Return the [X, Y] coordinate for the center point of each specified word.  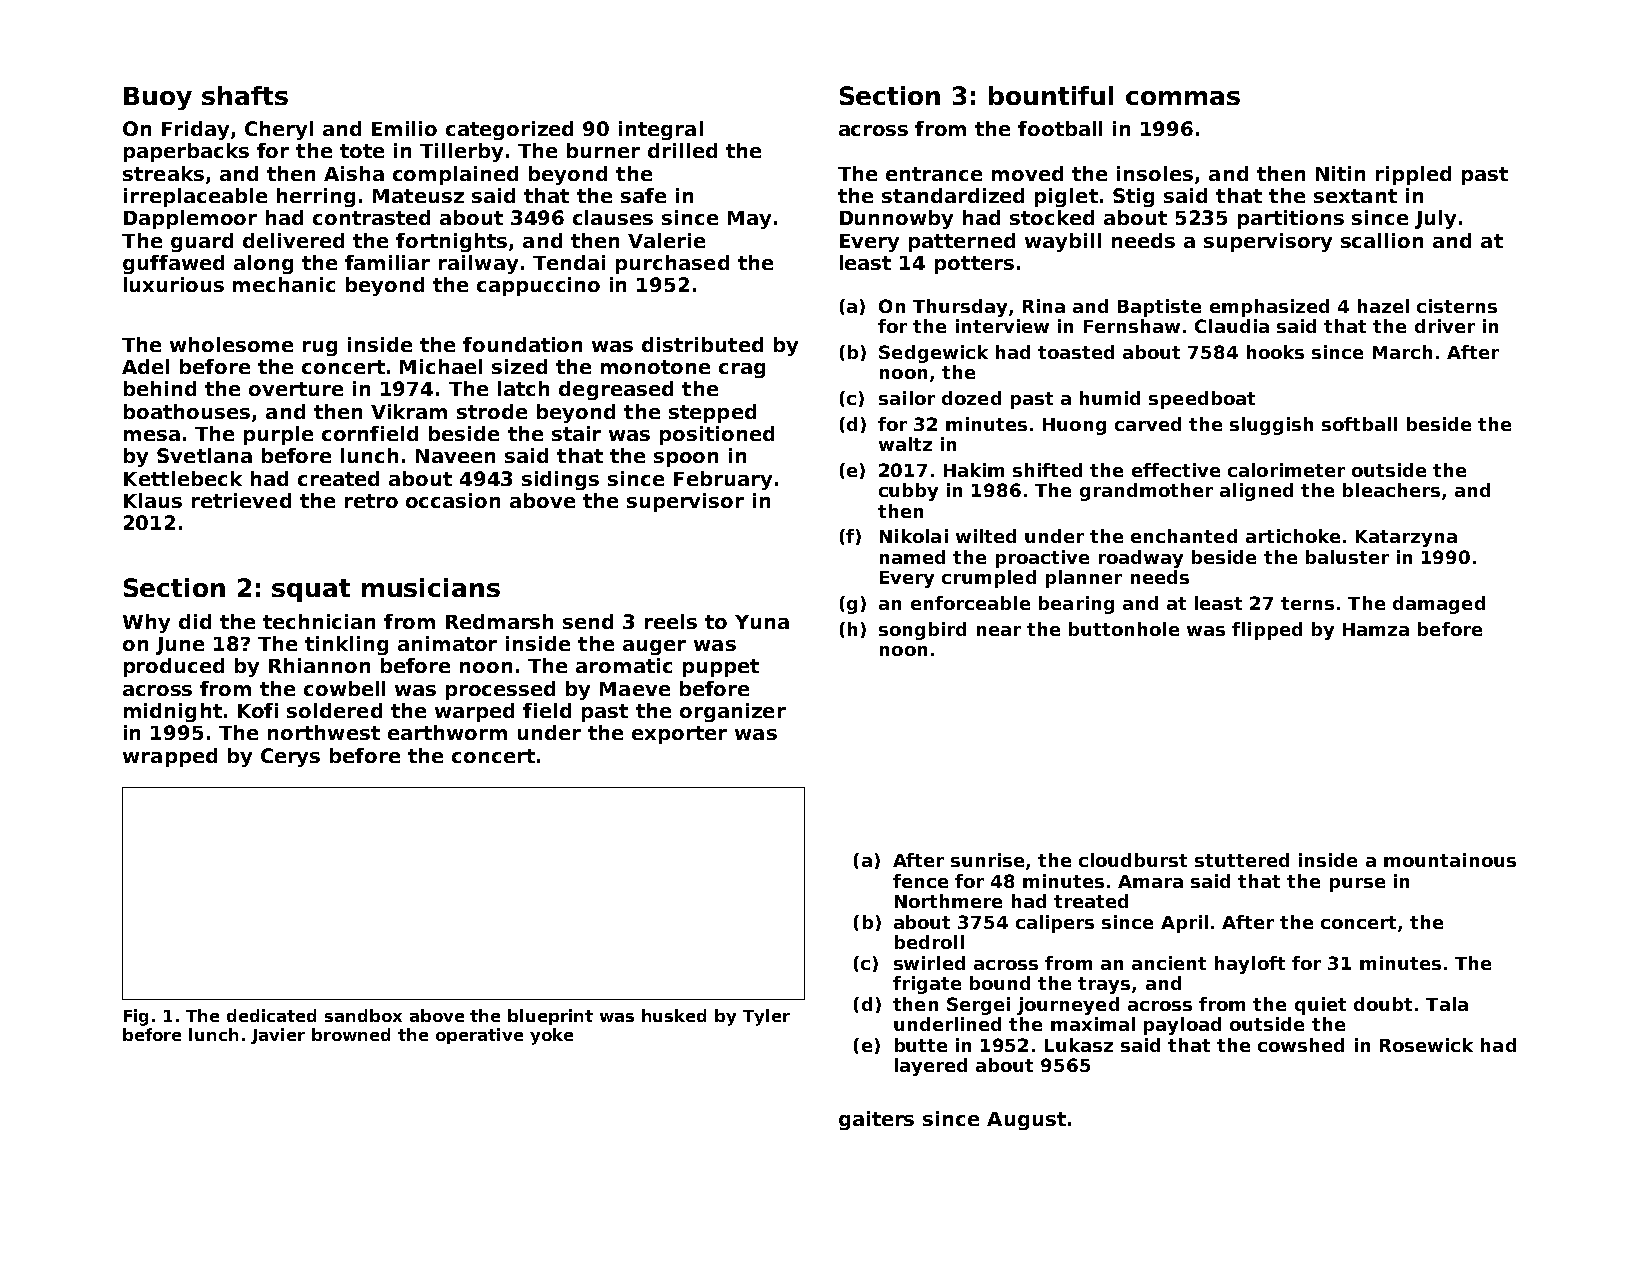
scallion [1382, 240]
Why [146, 623]
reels [671, 621]
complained [455, 175]
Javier [278, 1036]
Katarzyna [1406, 538]
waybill [1063, 242]
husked [674, 1015]
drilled [682, 150]
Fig [136, 1017]
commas [1183, 98]
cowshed [1301, 1045]
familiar [387, 262]
